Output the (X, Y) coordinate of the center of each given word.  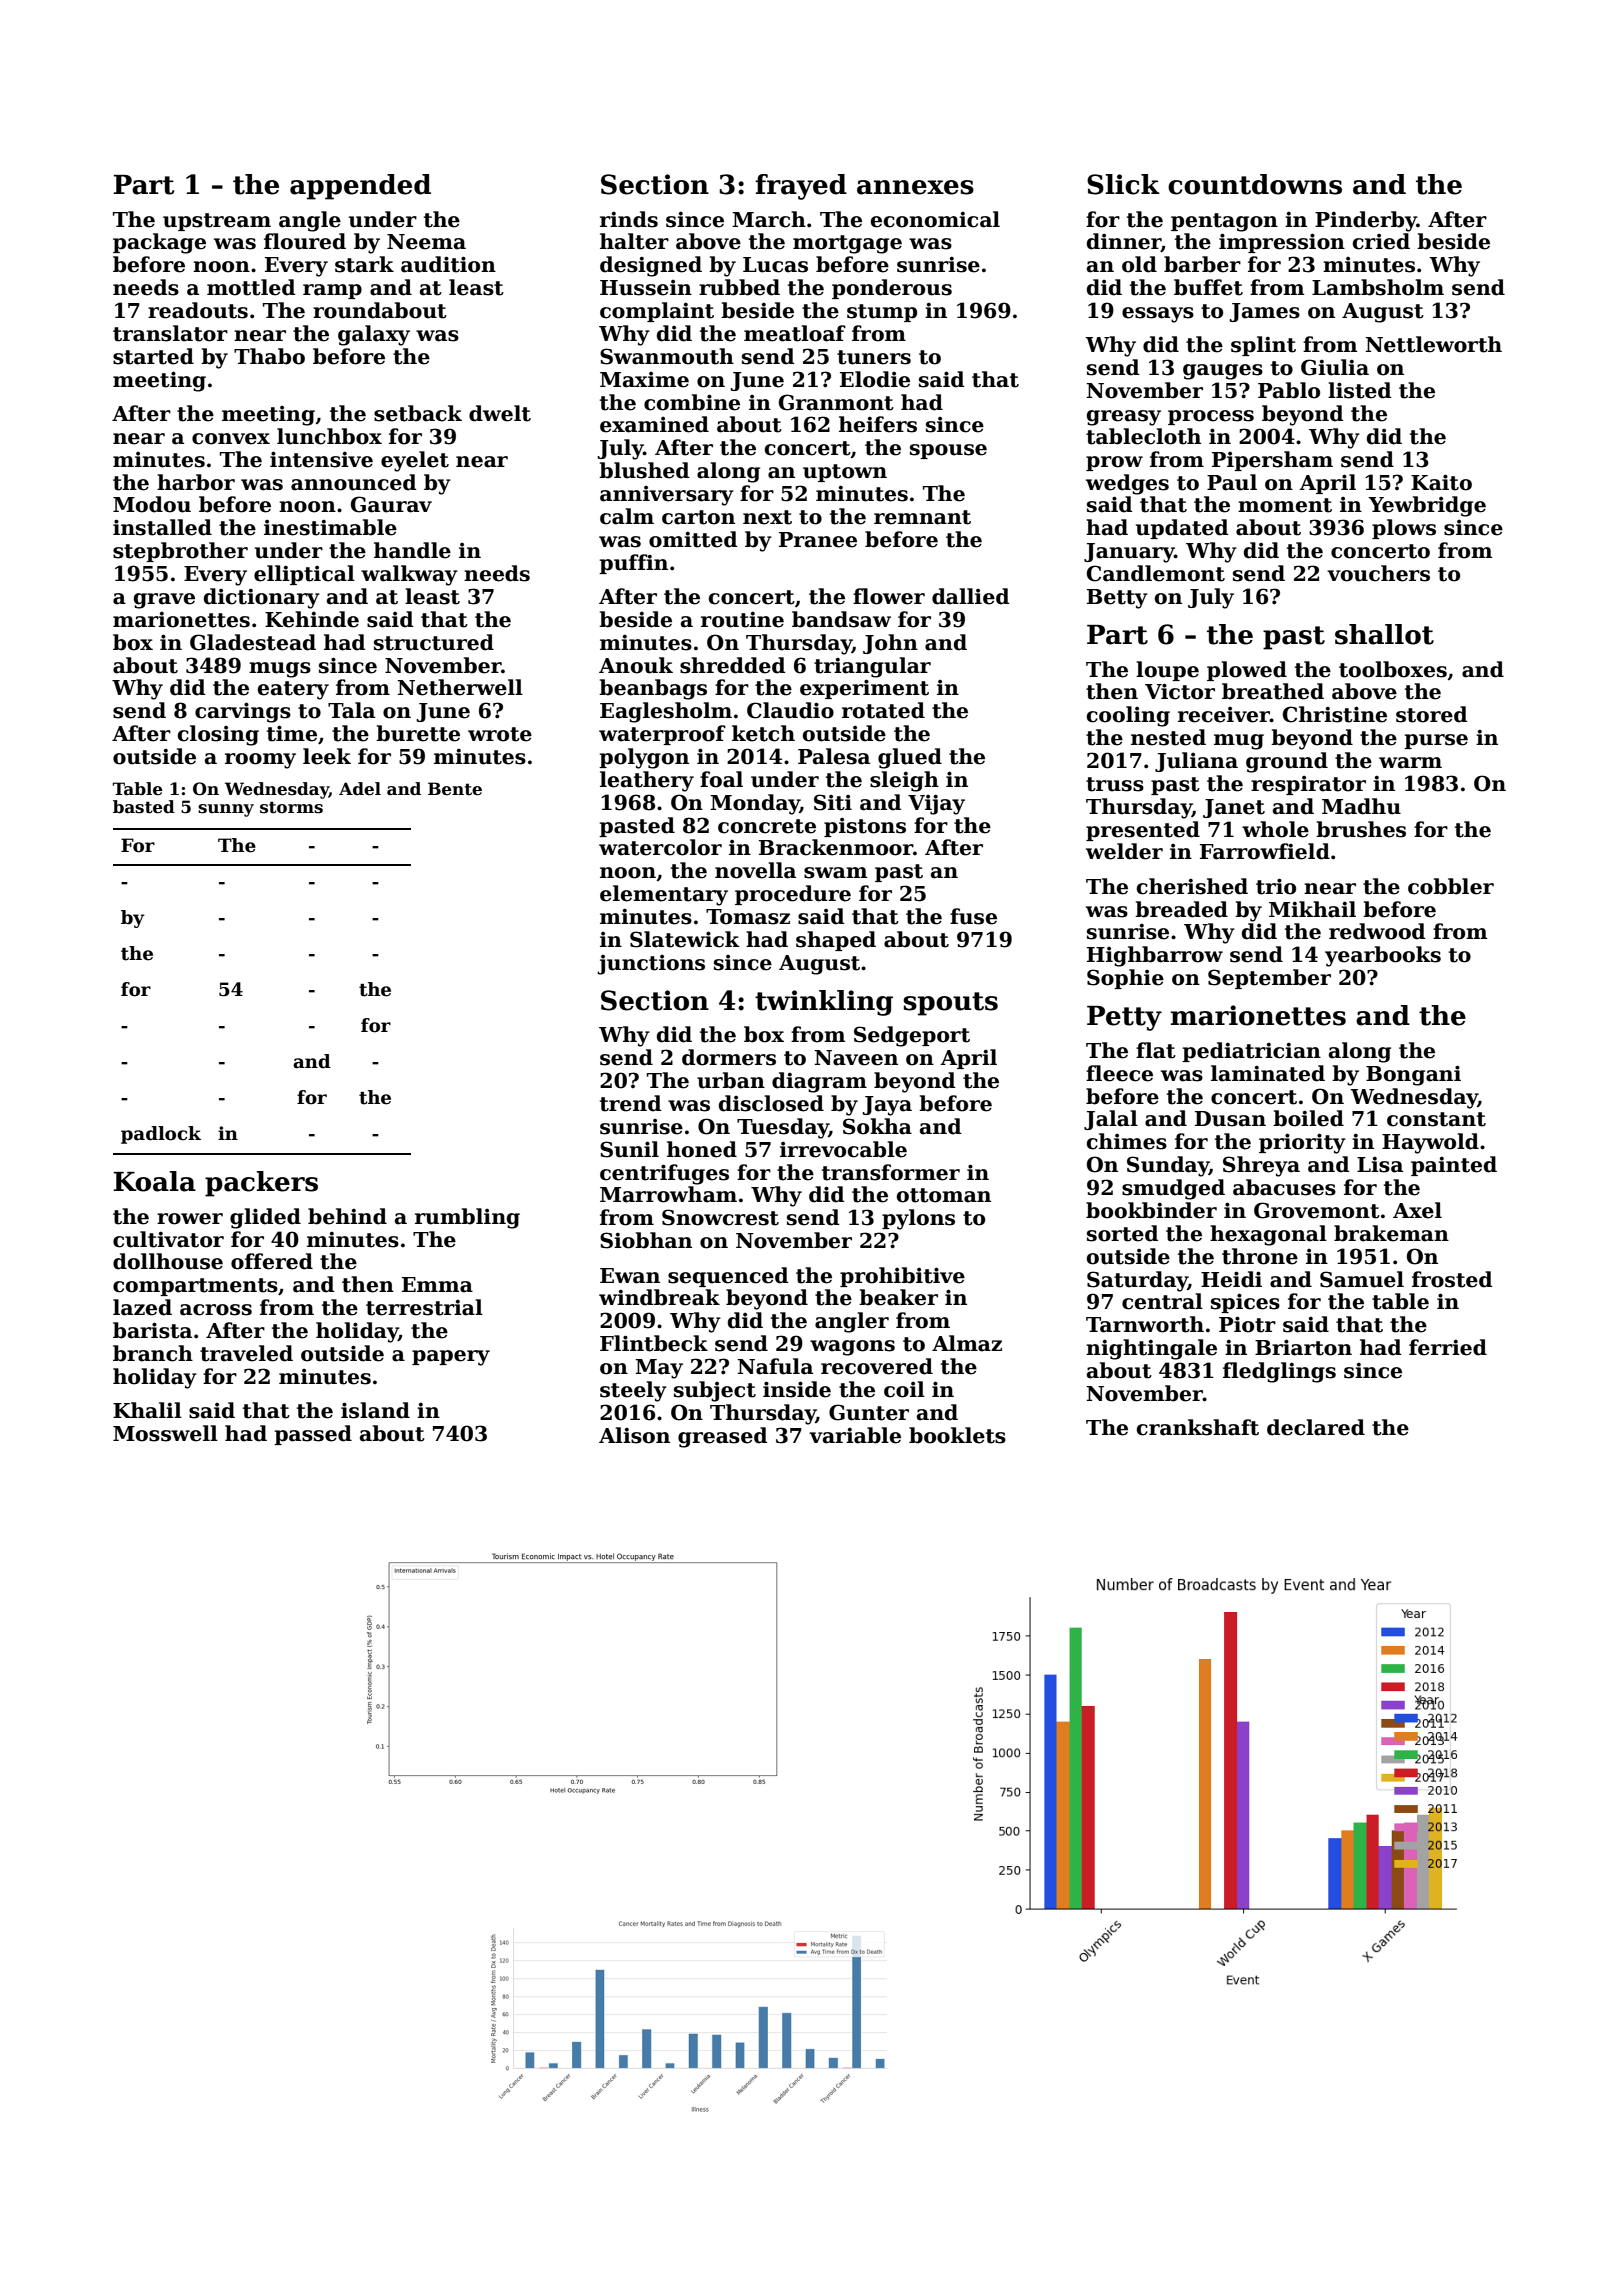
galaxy (374, 335)
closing (218, 735)
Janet (1234, 808)
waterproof (662, 735)
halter (634, 241)
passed (313, 1435)
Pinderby (1366, 221)
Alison (634, 1435)
